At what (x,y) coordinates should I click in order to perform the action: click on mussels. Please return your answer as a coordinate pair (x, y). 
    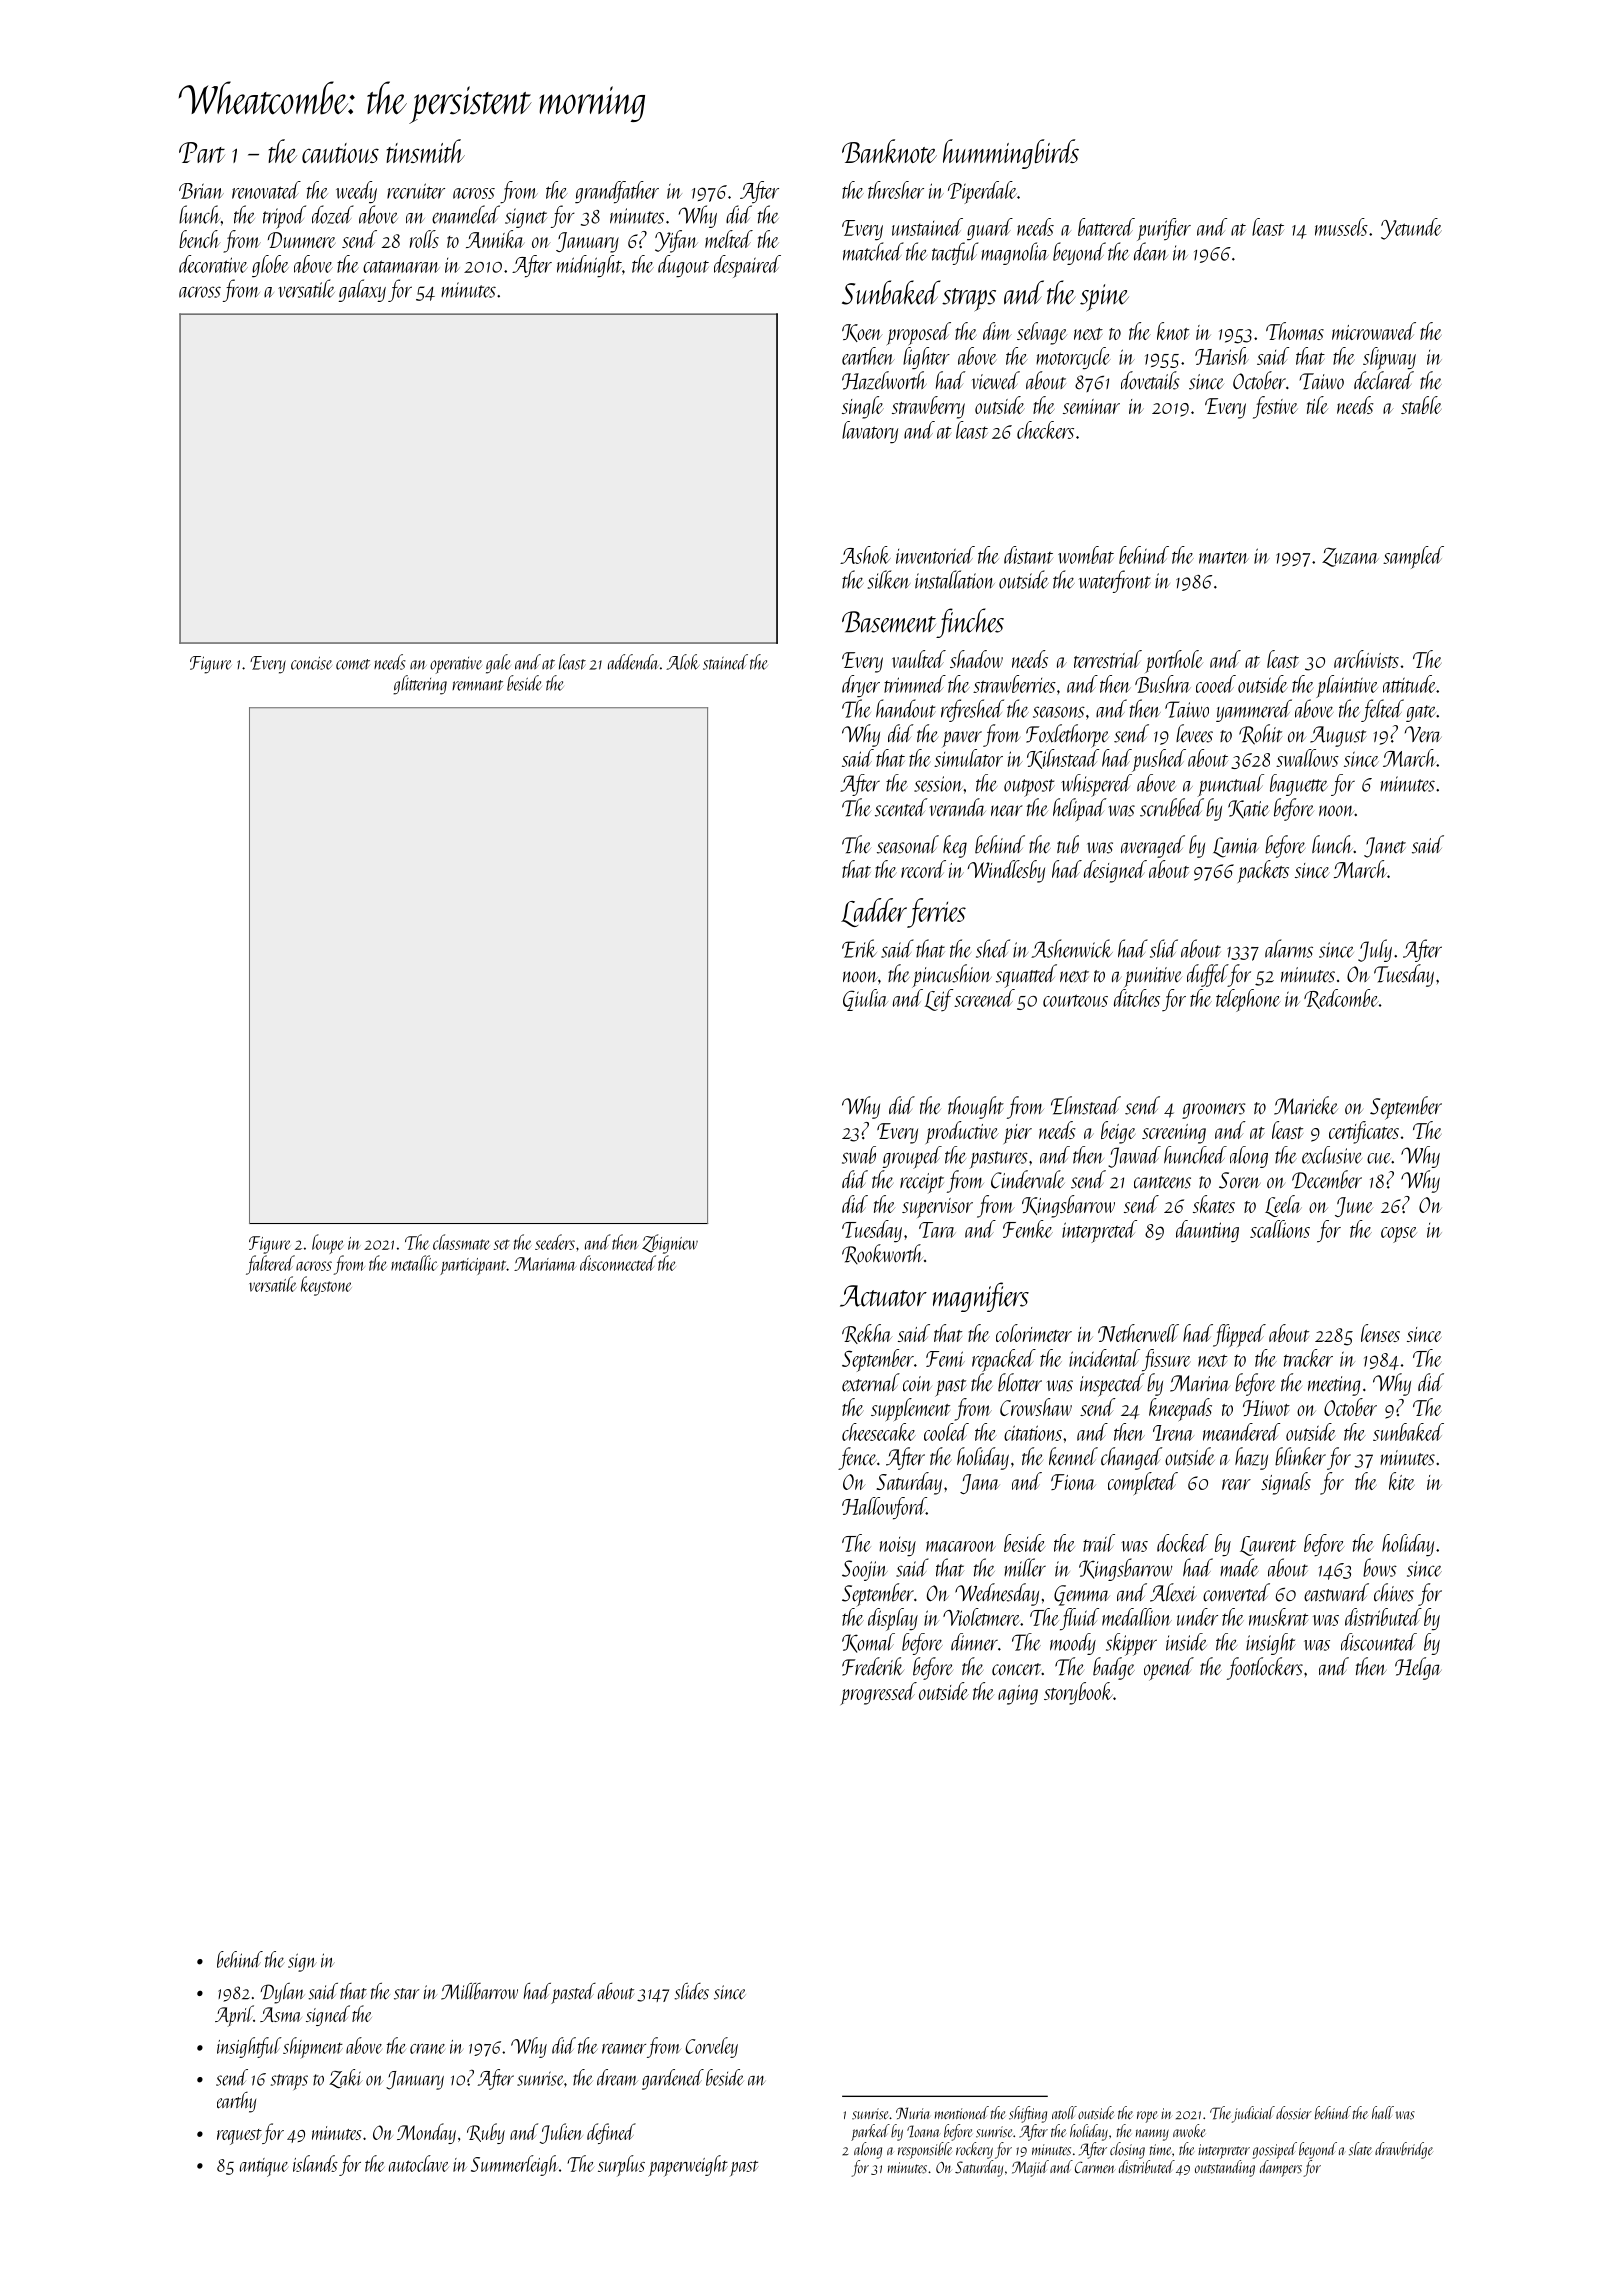
    Looking at the image, I should click on (1341, 227).
